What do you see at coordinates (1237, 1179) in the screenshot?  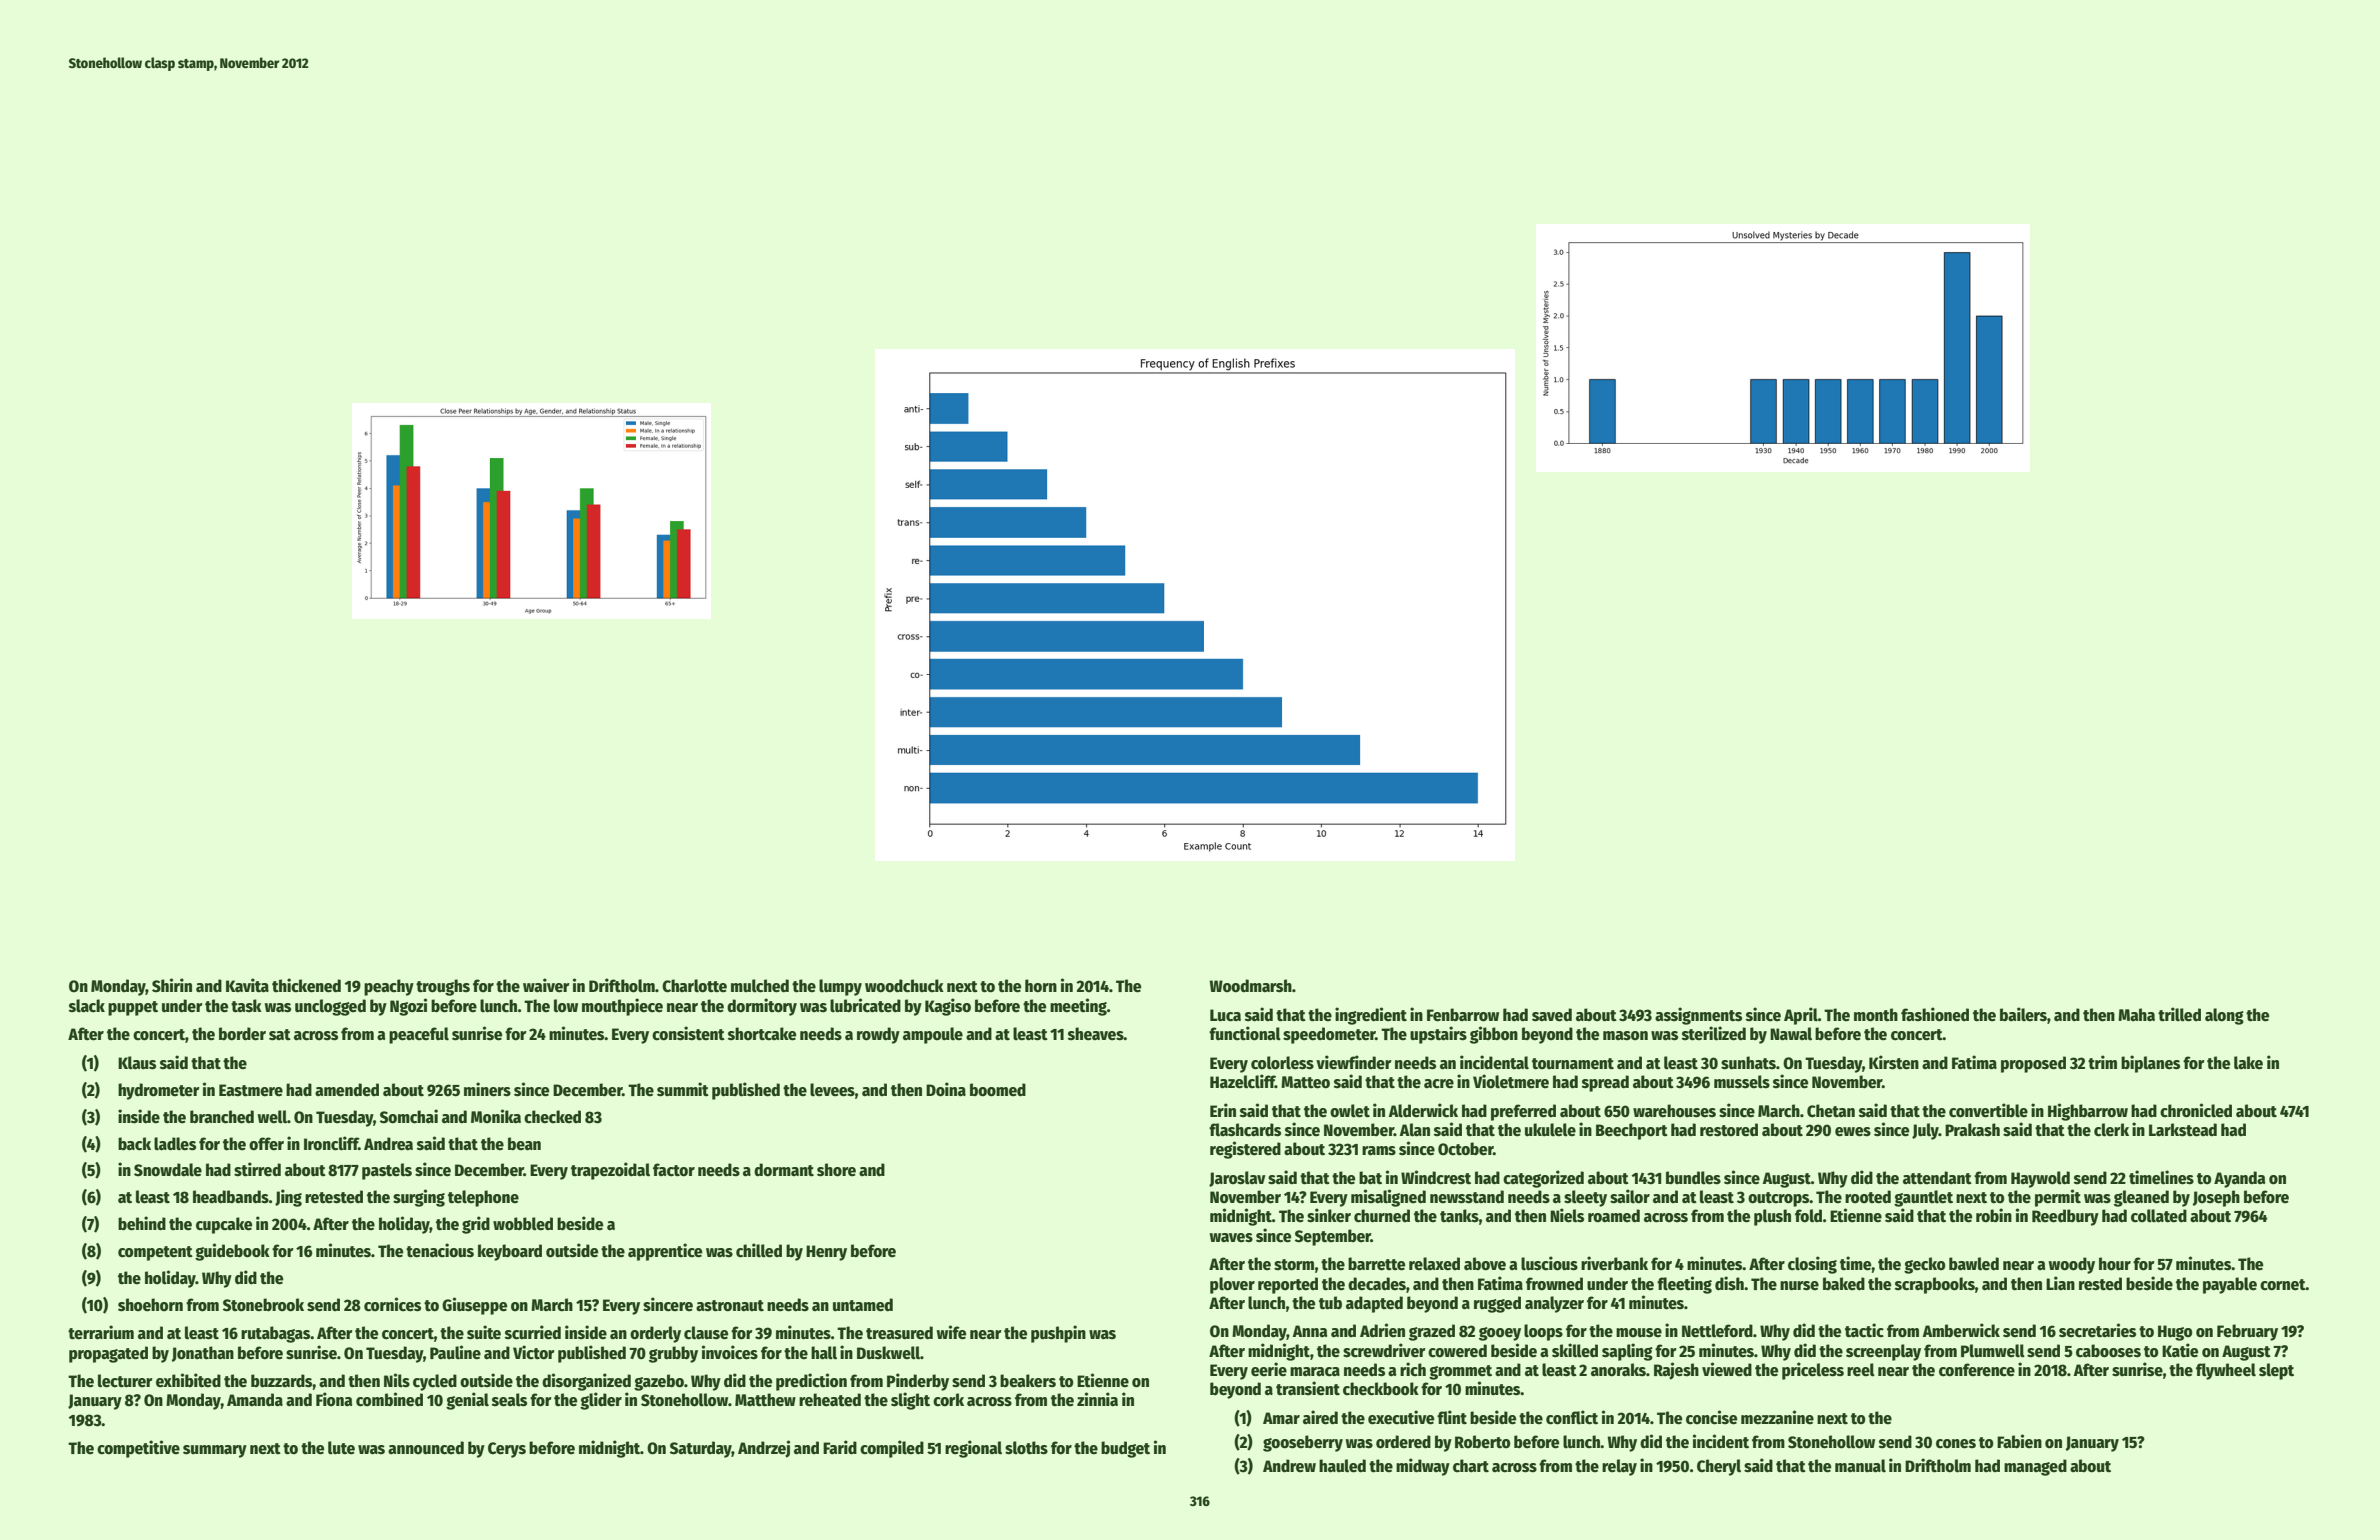 I see `Jaroslav` at bounding box center [1237, 1179].
